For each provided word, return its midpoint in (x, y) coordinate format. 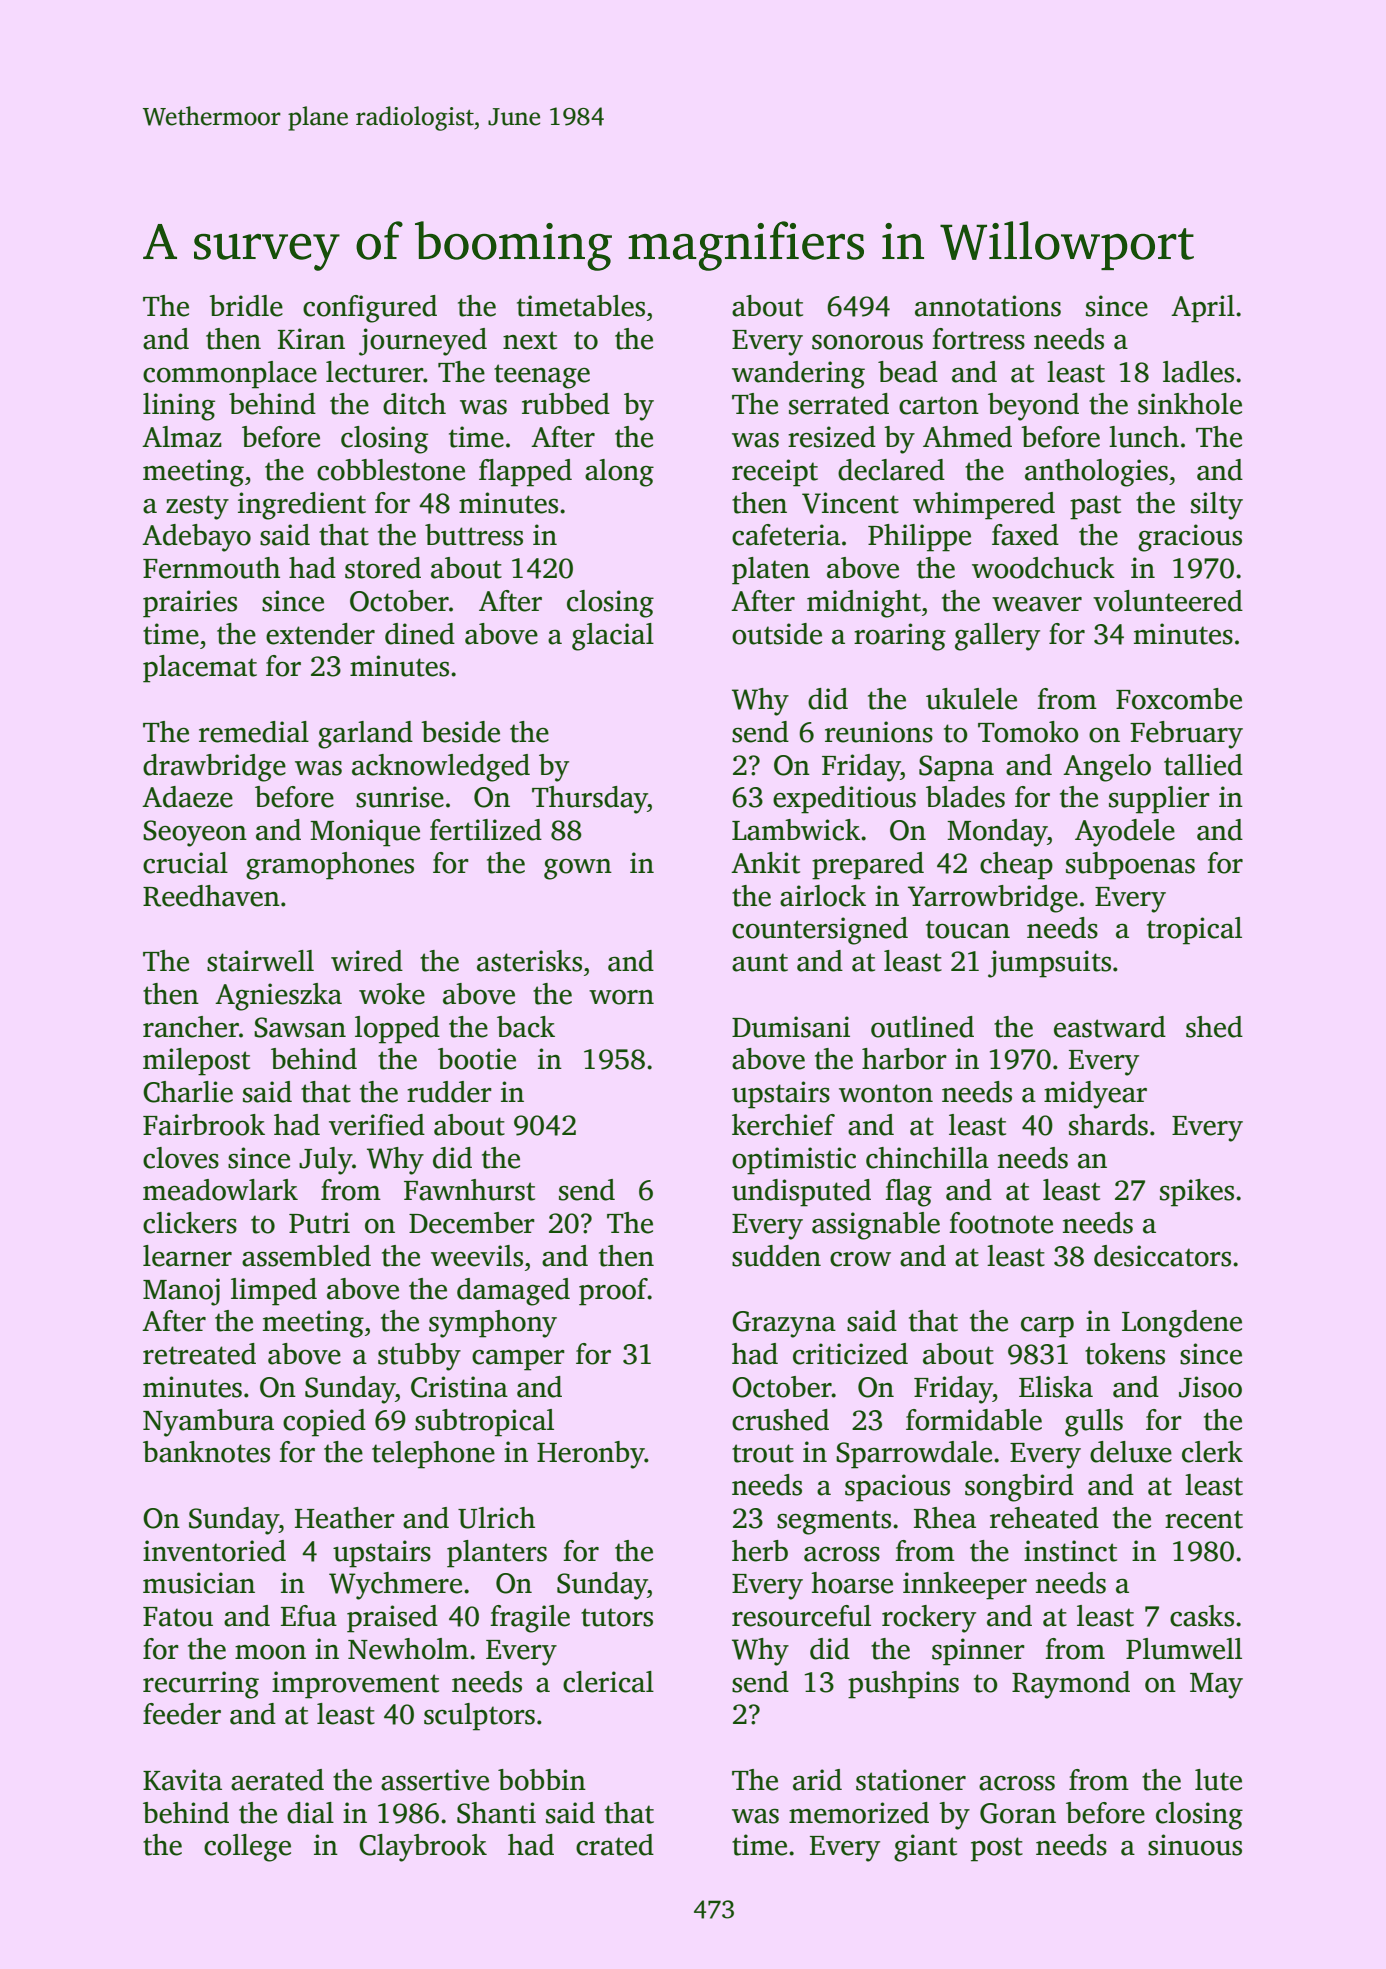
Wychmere (395, 1586)
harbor (904, 1059)
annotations (988, 306)
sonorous (867, 342)
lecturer (374, 372)
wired (367, 961)
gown (578, 869)
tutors (617, 1617)
